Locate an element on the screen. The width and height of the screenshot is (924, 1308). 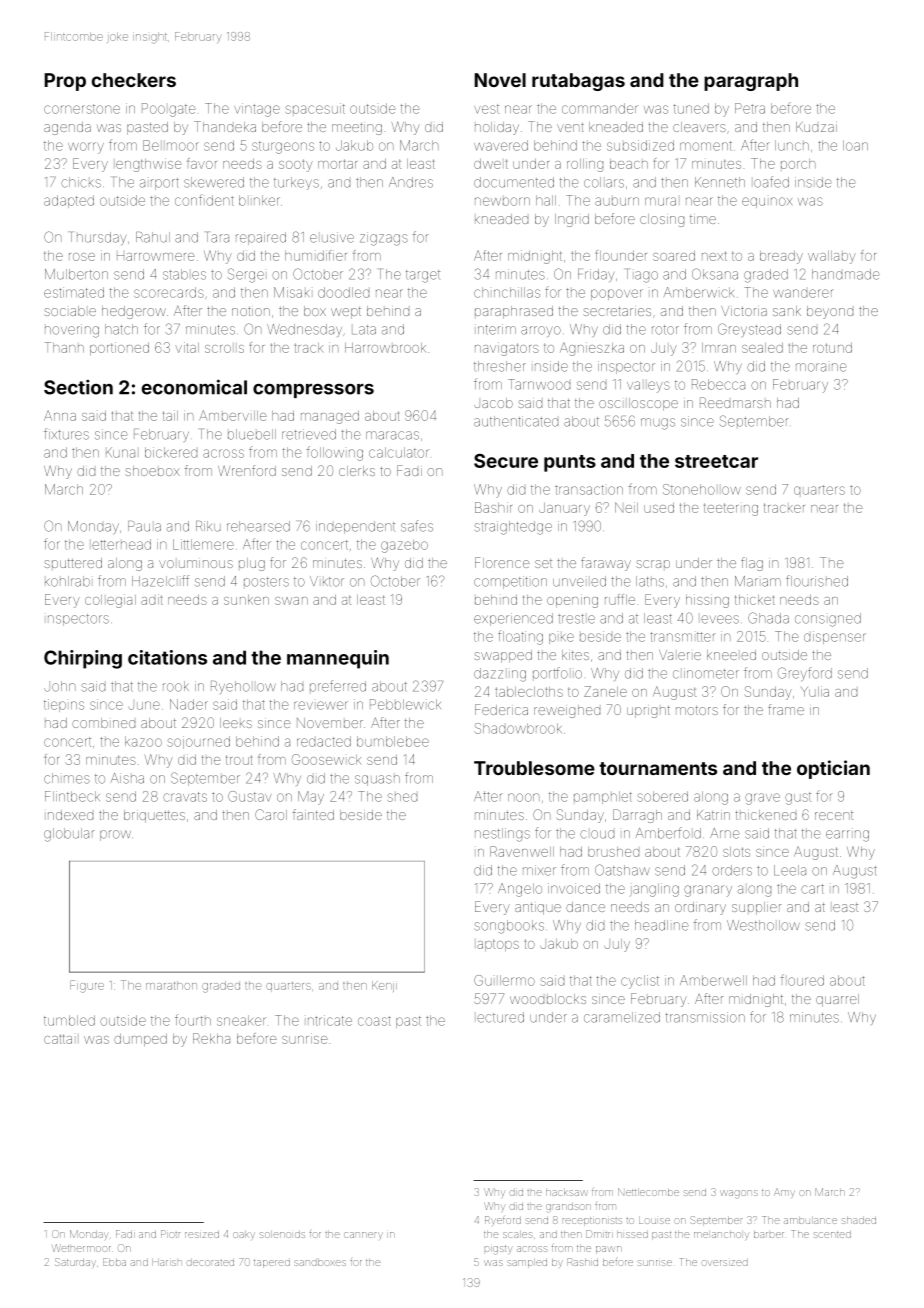
sandboxes is located at coordinates (320, 1262).
